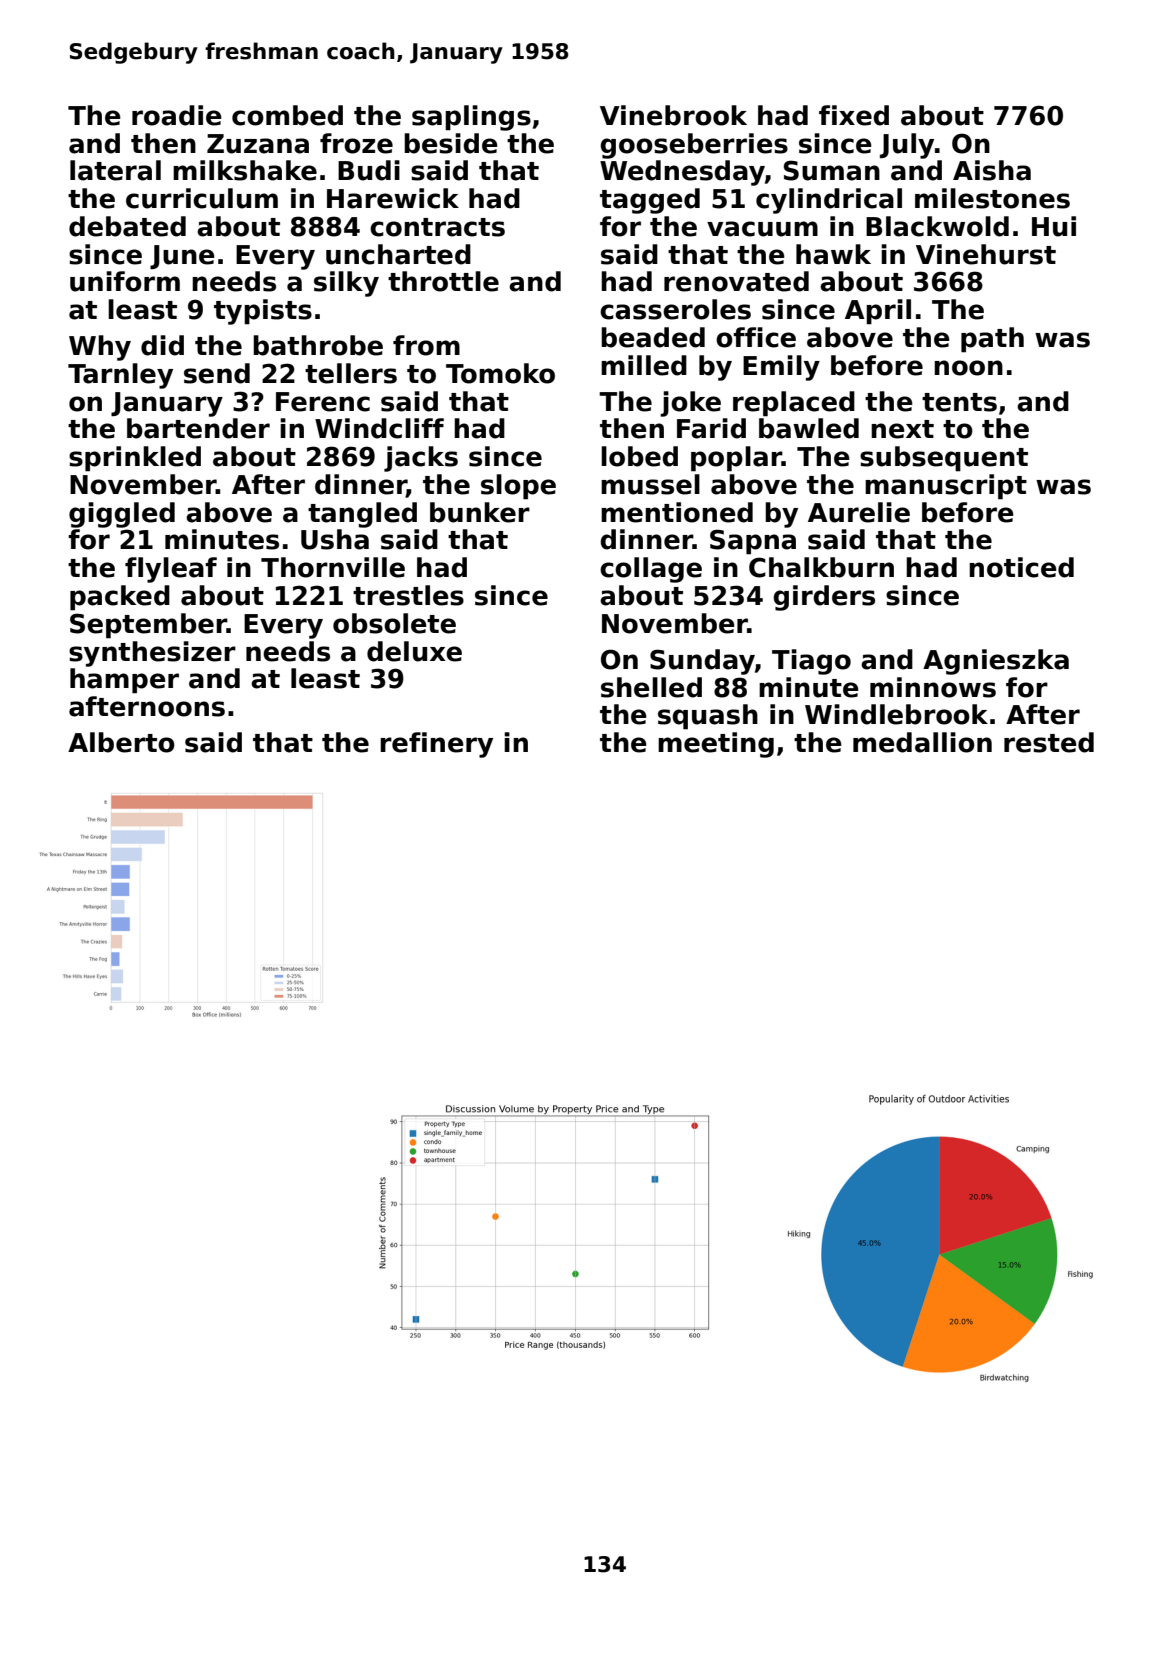  Describe the element at coordinates (1049, 742) in the screenshot. I see `rested` at that location.
